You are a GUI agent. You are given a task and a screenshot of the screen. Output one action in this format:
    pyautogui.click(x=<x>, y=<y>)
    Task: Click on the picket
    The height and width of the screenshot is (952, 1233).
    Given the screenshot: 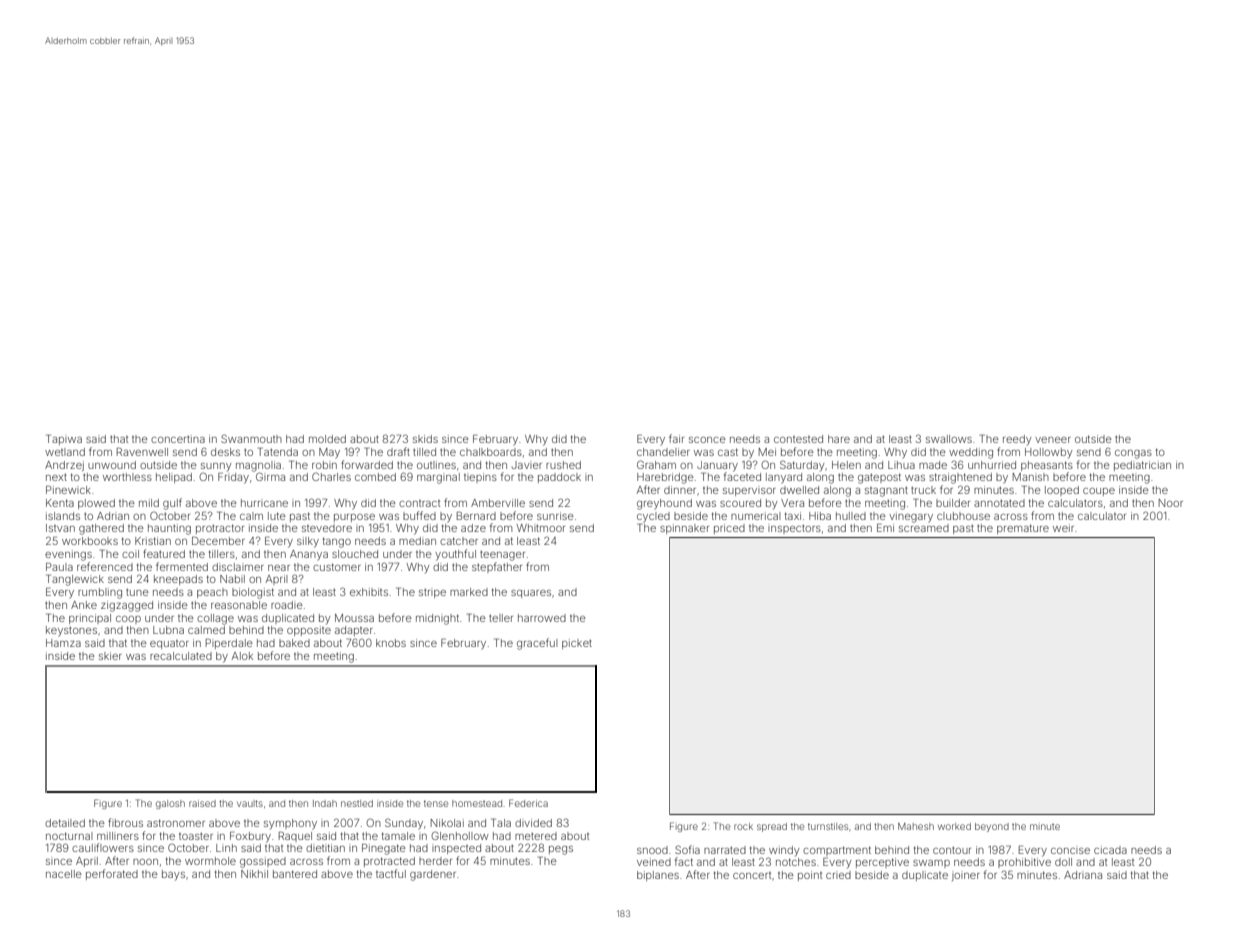 What is the action you would take?
    pyautogui.click(x=577, y=644)
